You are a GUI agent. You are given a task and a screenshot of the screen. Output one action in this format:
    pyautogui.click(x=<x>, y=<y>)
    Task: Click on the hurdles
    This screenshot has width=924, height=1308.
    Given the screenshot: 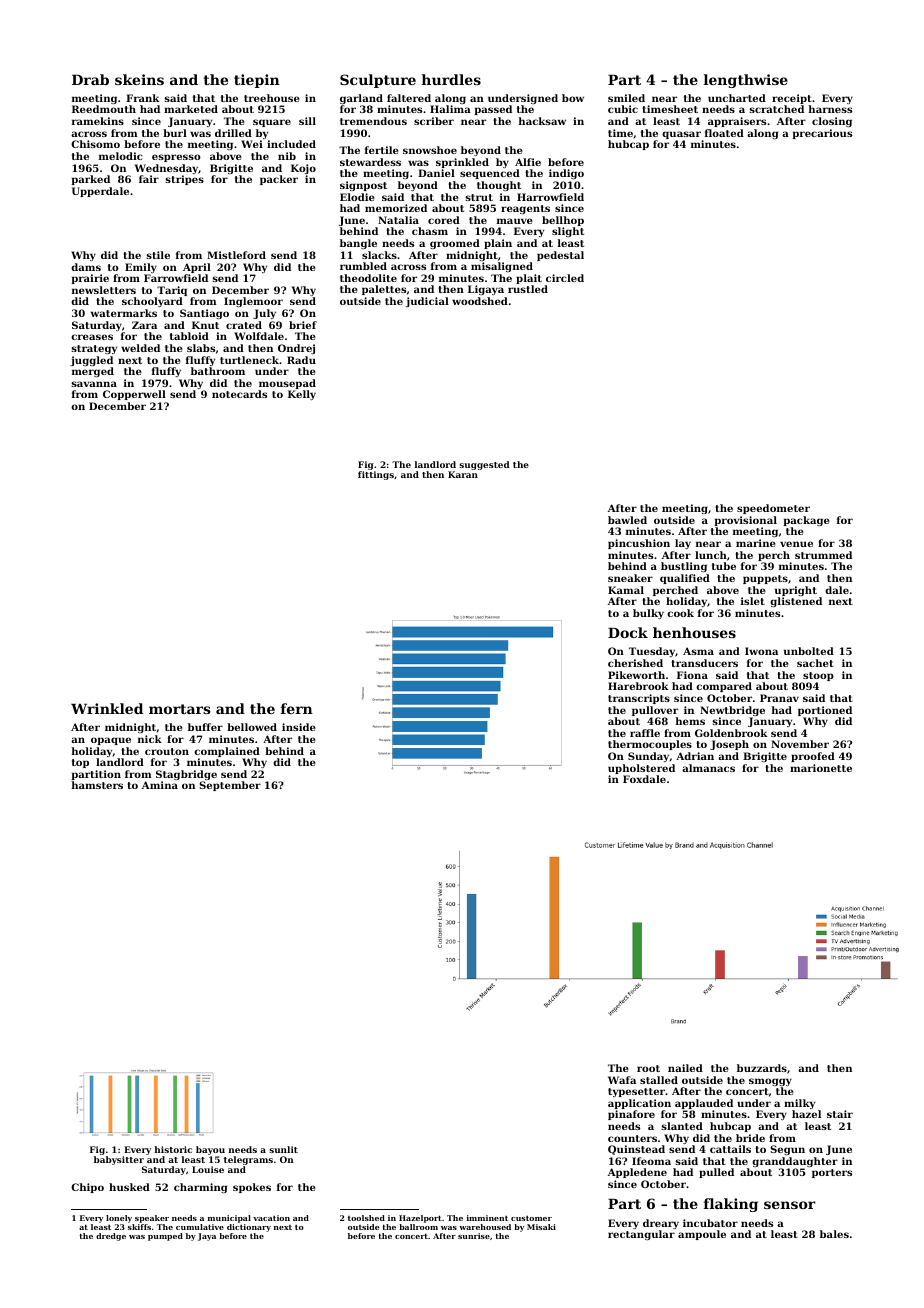 What is the action you would take?
    pyautogui.click(x=451, y=79)
